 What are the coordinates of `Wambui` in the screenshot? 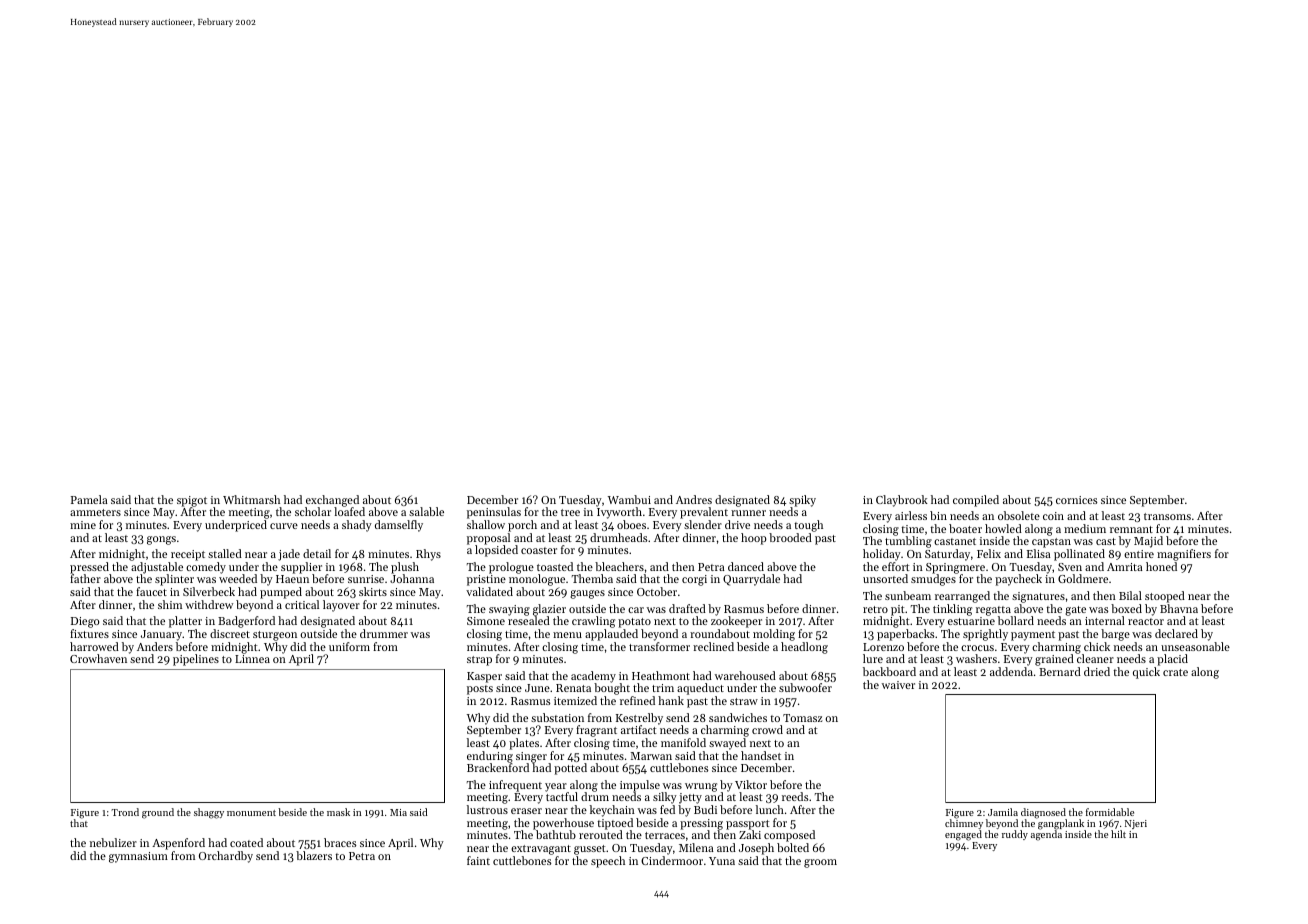 It's located at (629, 499).
